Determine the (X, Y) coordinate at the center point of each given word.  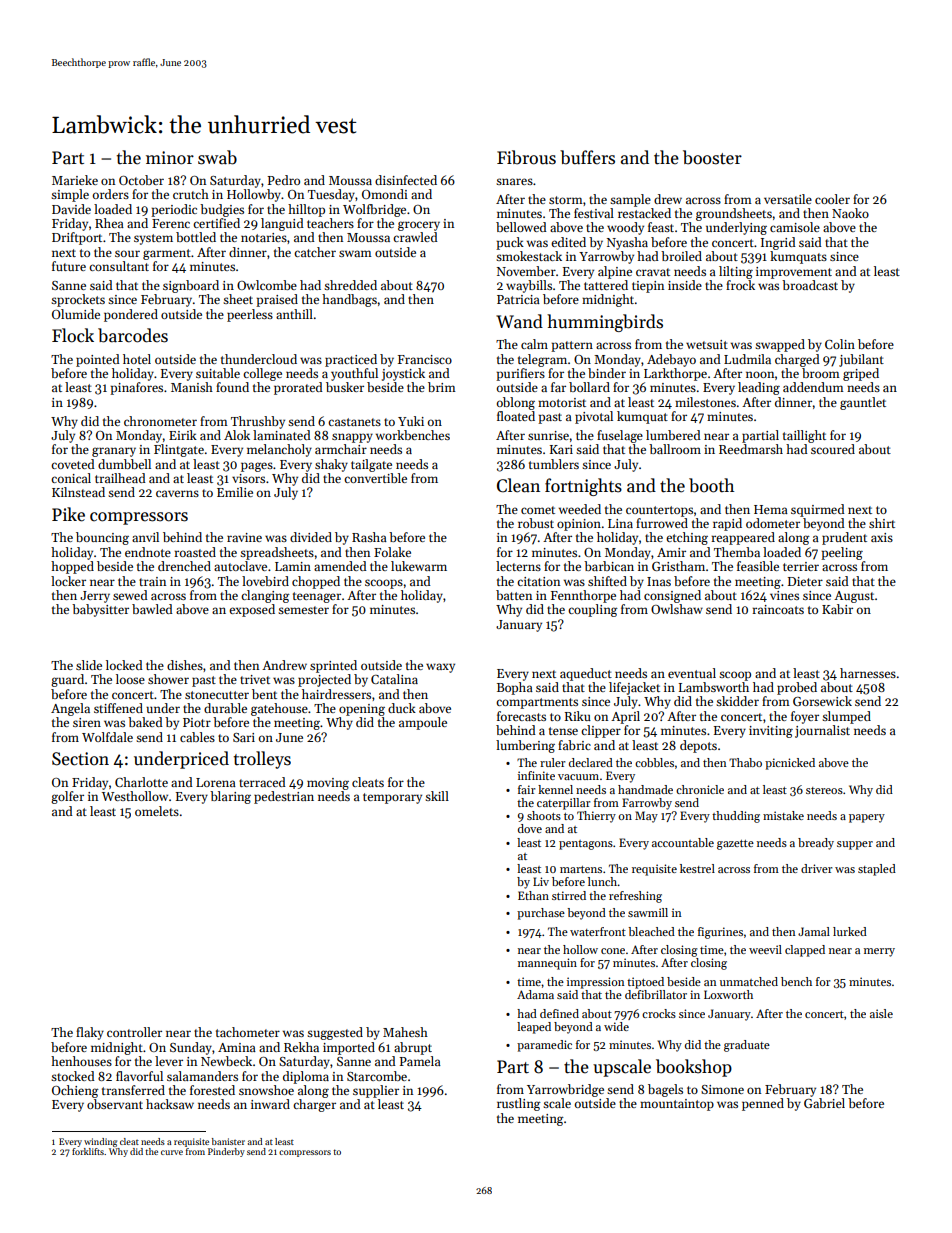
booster (712, 157)
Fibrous (526, 157)
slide (89, 665)
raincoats (778, 609)
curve (172, 1152)
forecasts (521, 716)
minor (170, 158)
